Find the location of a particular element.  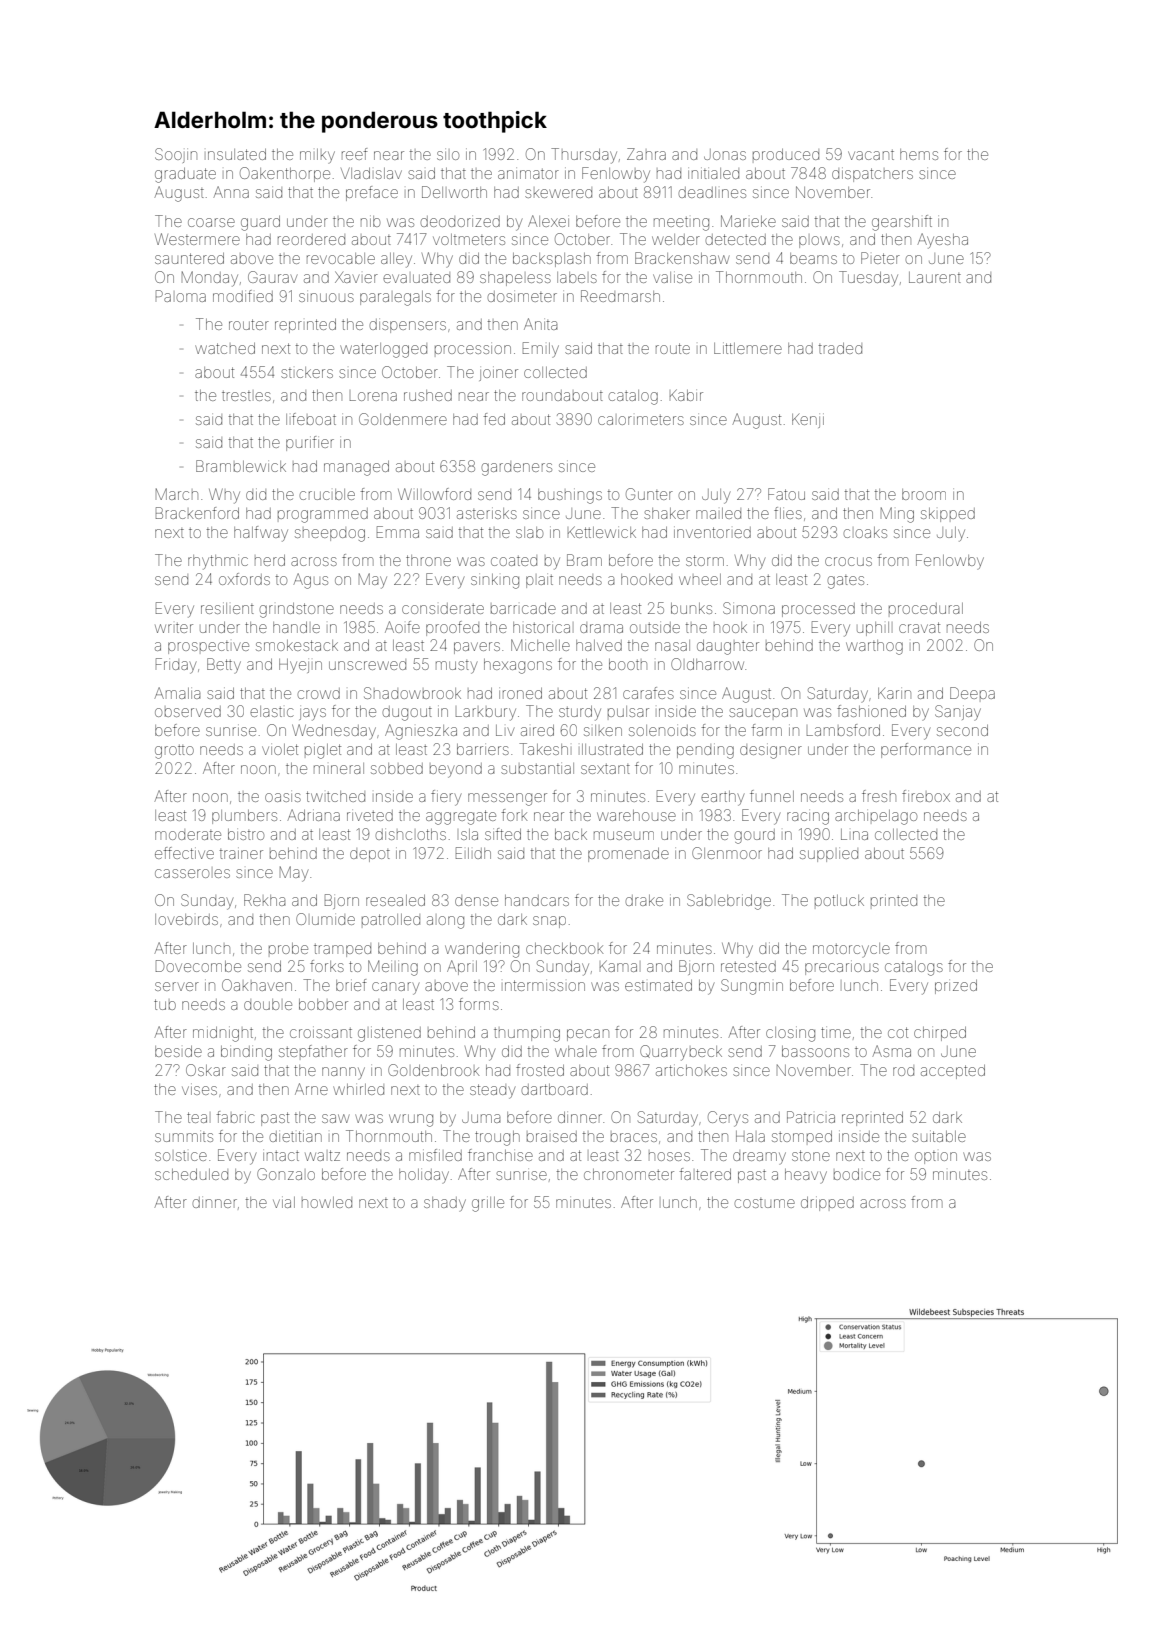

milky is located at coordinates (317, 156).
